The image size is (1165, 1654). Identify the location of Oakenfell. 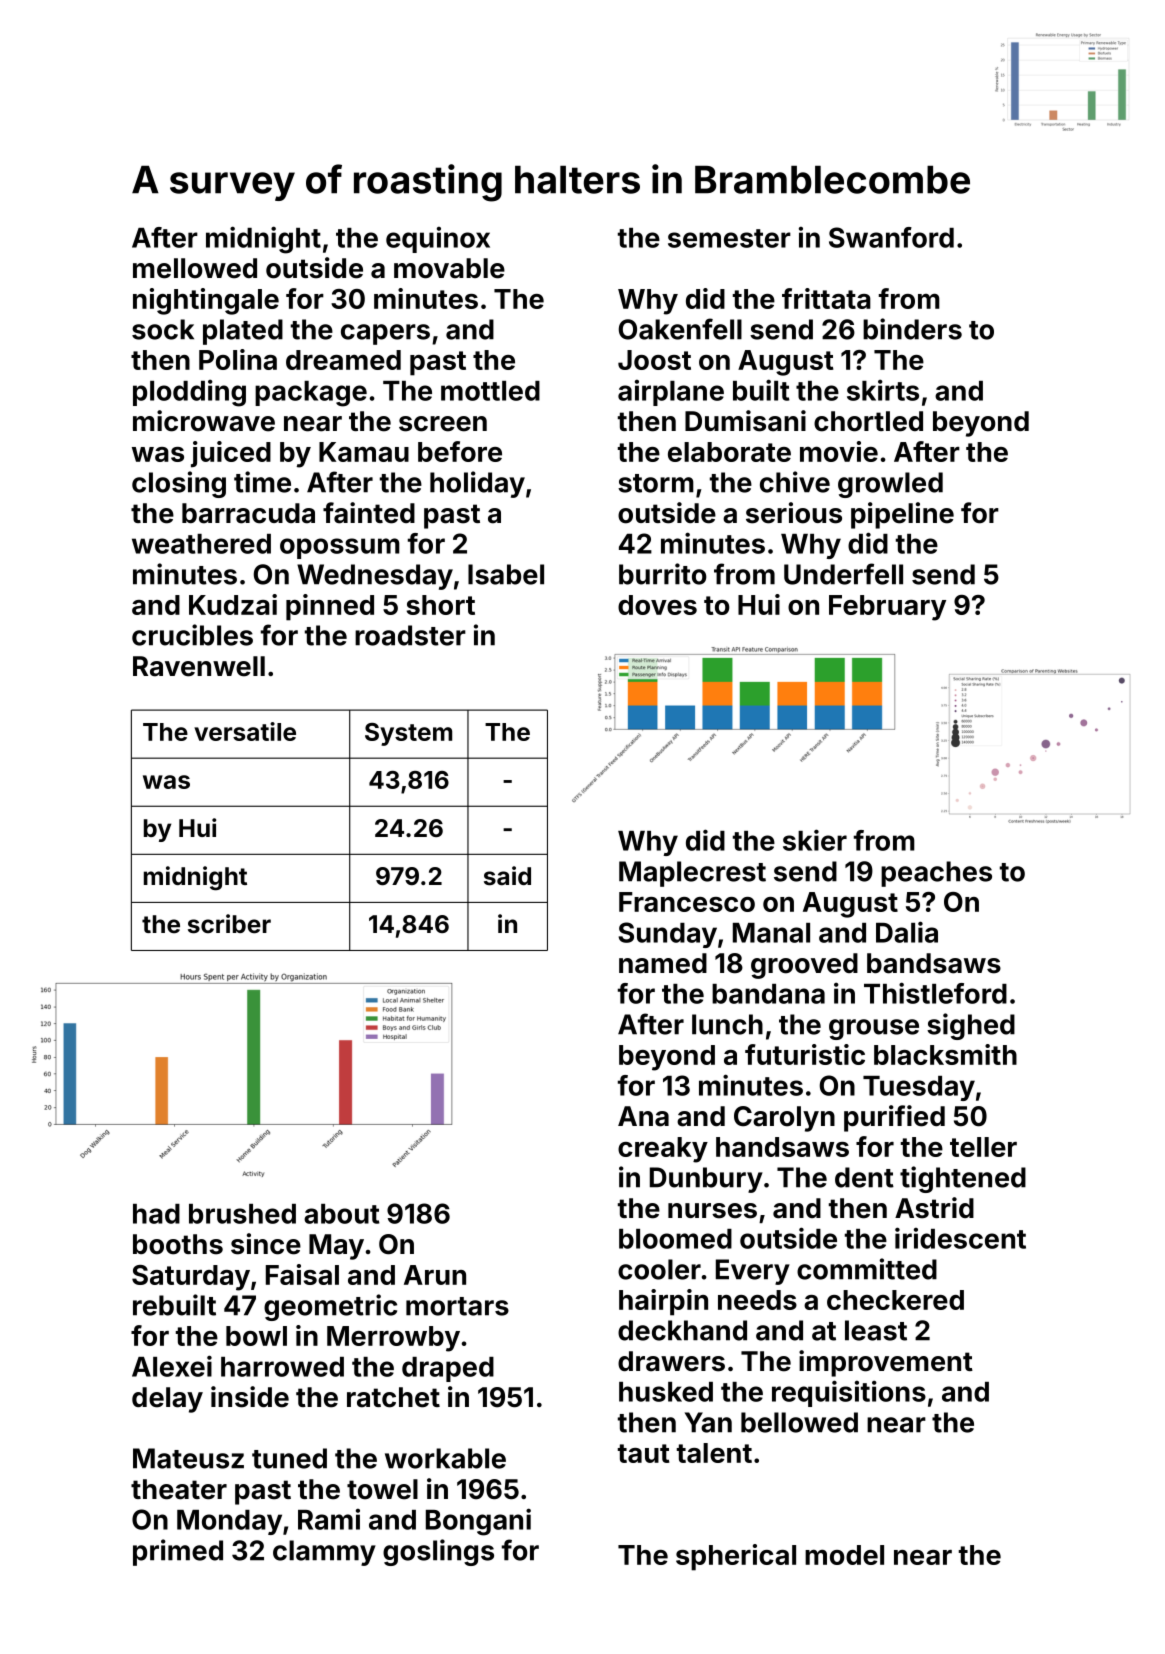
(680, 329).
